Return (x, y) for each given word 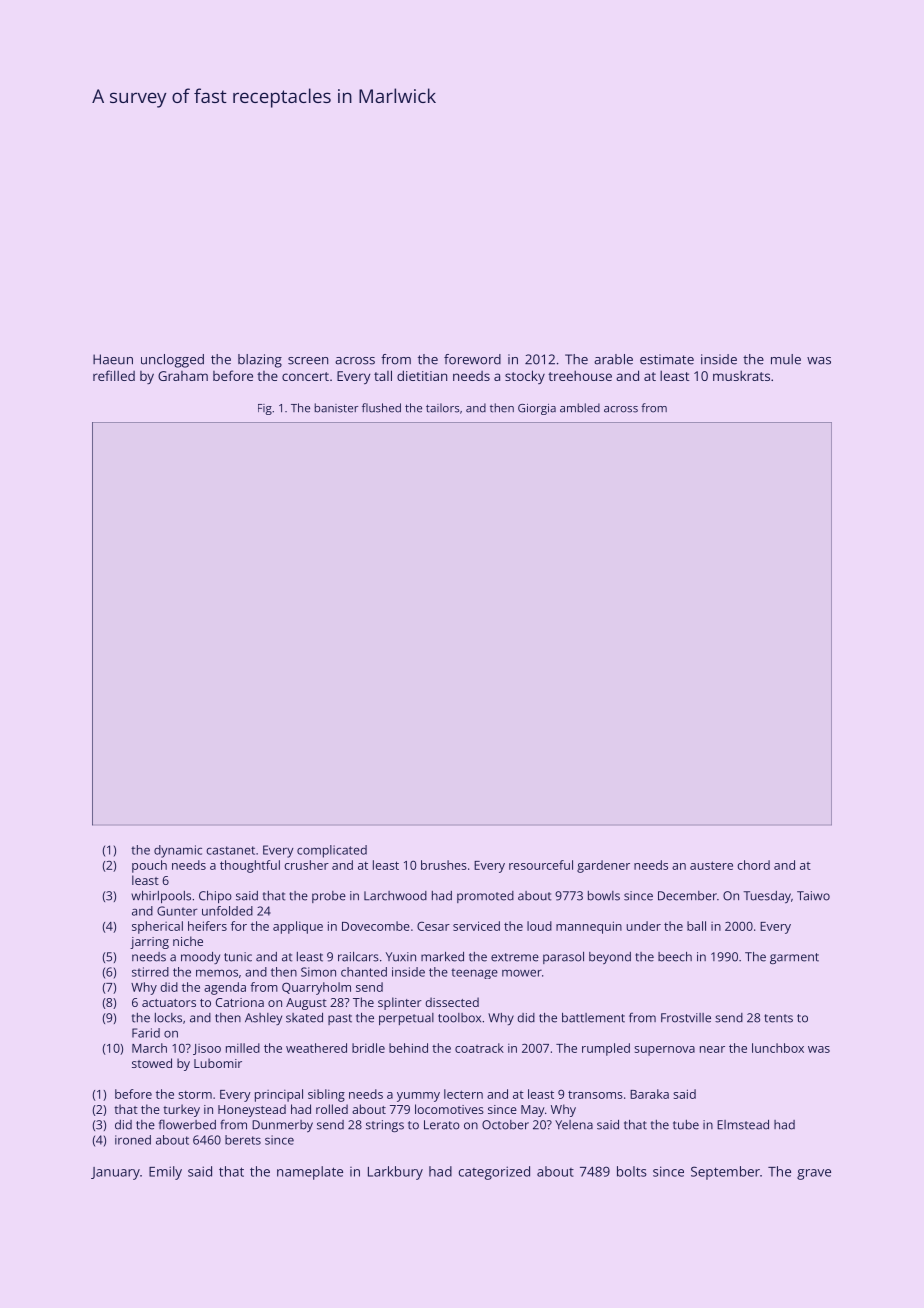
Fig (265, 409)
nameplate (310, 1173)
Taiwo (813, 896)
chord (753, 865)
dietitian (422, 375)
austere (711, 865)
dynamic (178, 851)
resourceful (541, 865)
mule (786, 359)
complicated (332, 851)
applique (298, 927)
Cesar (433, 926)
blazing (260, 361)
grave (814, 1174)
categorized (494, 1173)
